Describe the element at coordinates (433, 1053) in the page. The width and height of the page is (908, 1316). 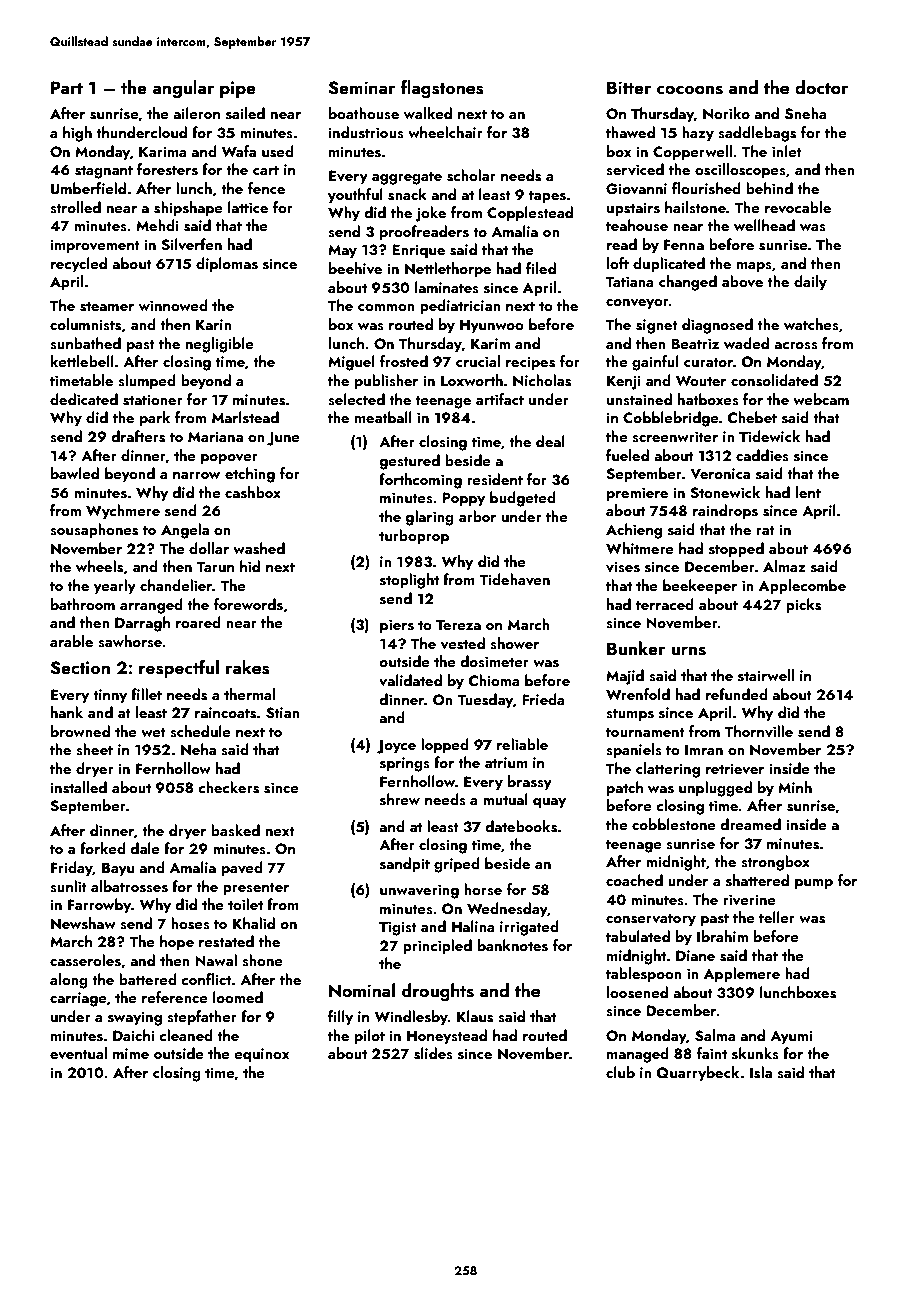
I see `slides` at that location.
